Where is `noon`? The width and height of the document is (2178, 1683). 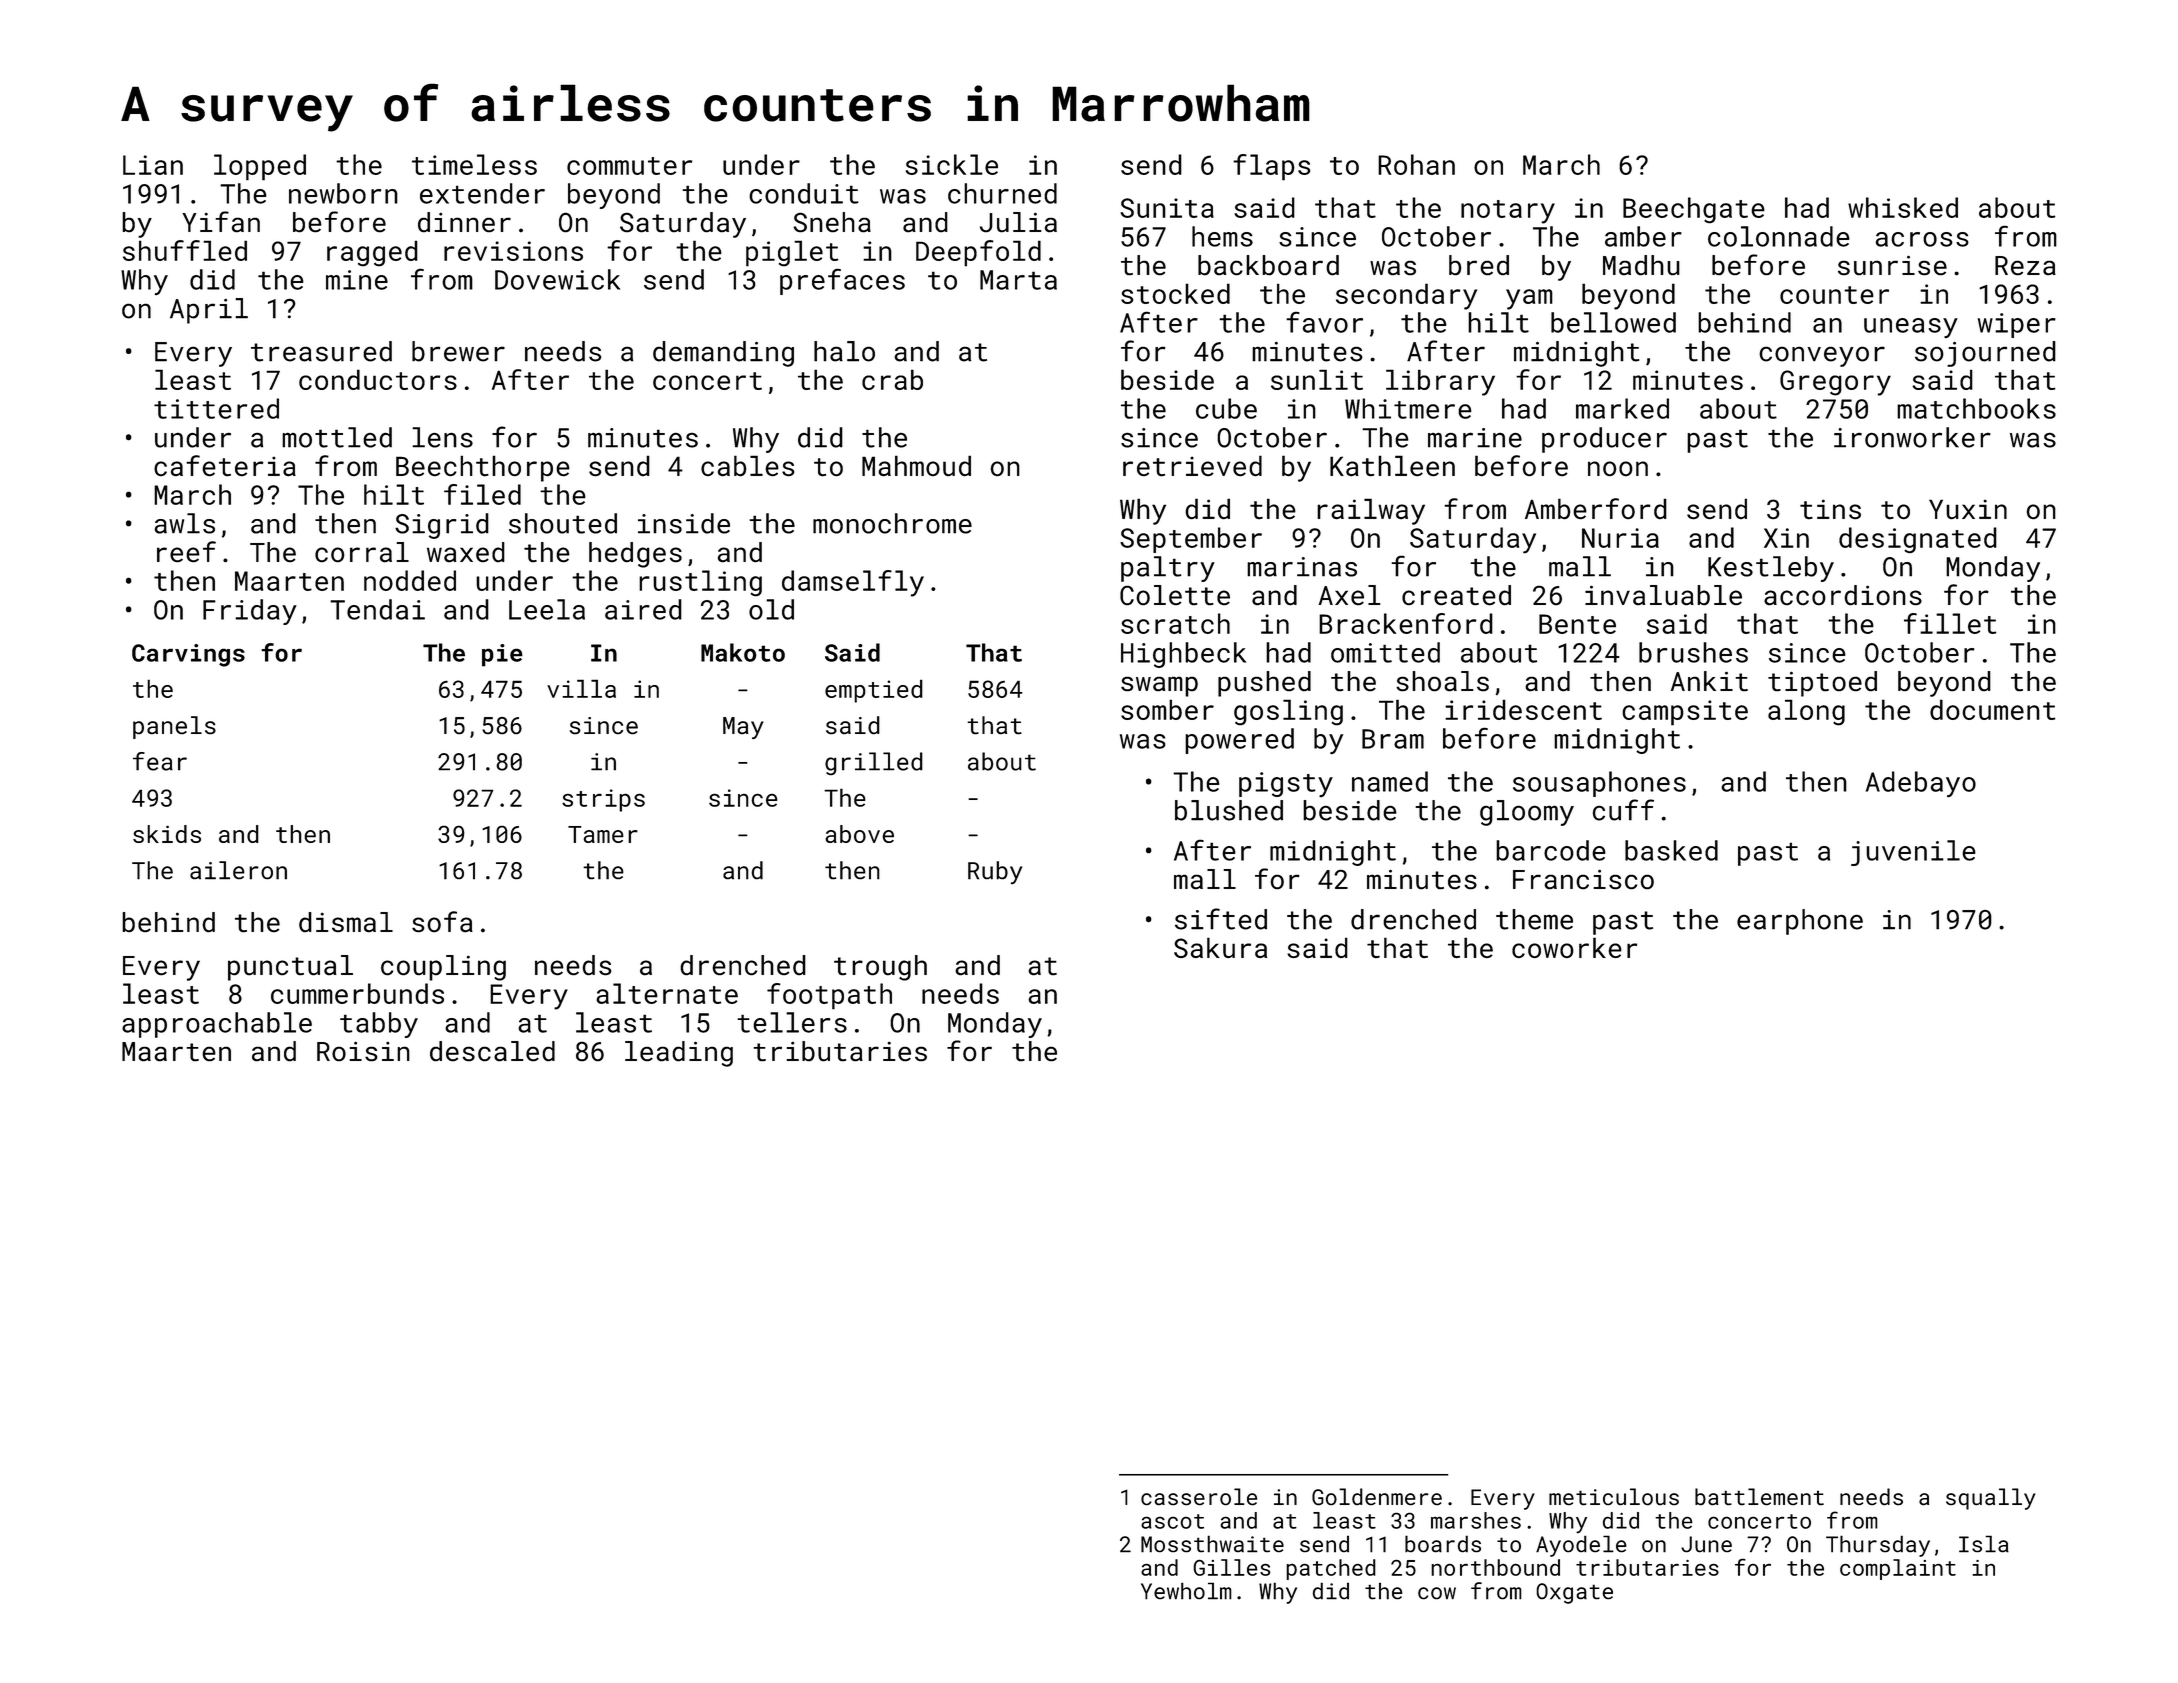
noon is located at coordinates (1618, 468).
